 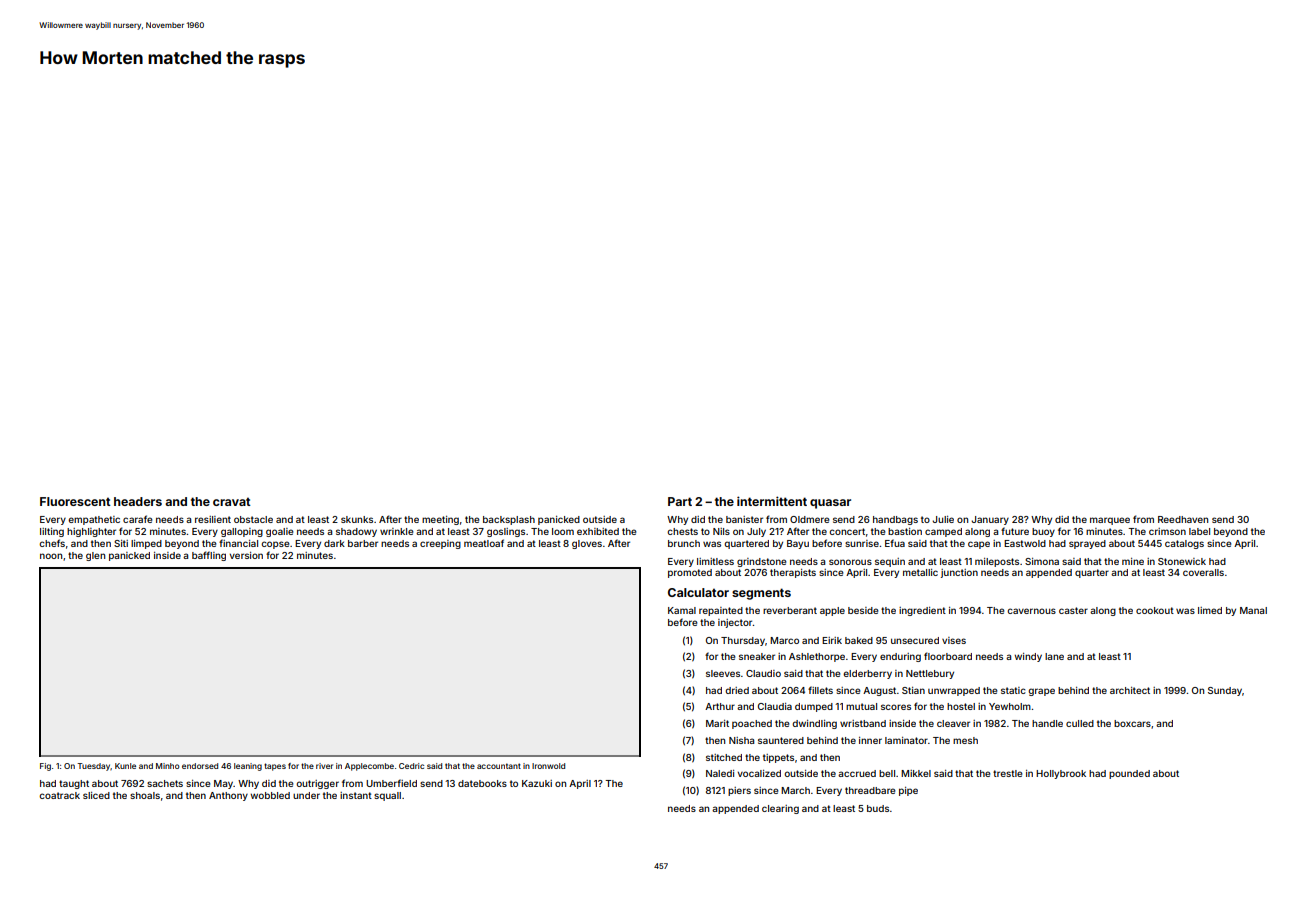 I want to click on static, so click(x=1013, y=690).
